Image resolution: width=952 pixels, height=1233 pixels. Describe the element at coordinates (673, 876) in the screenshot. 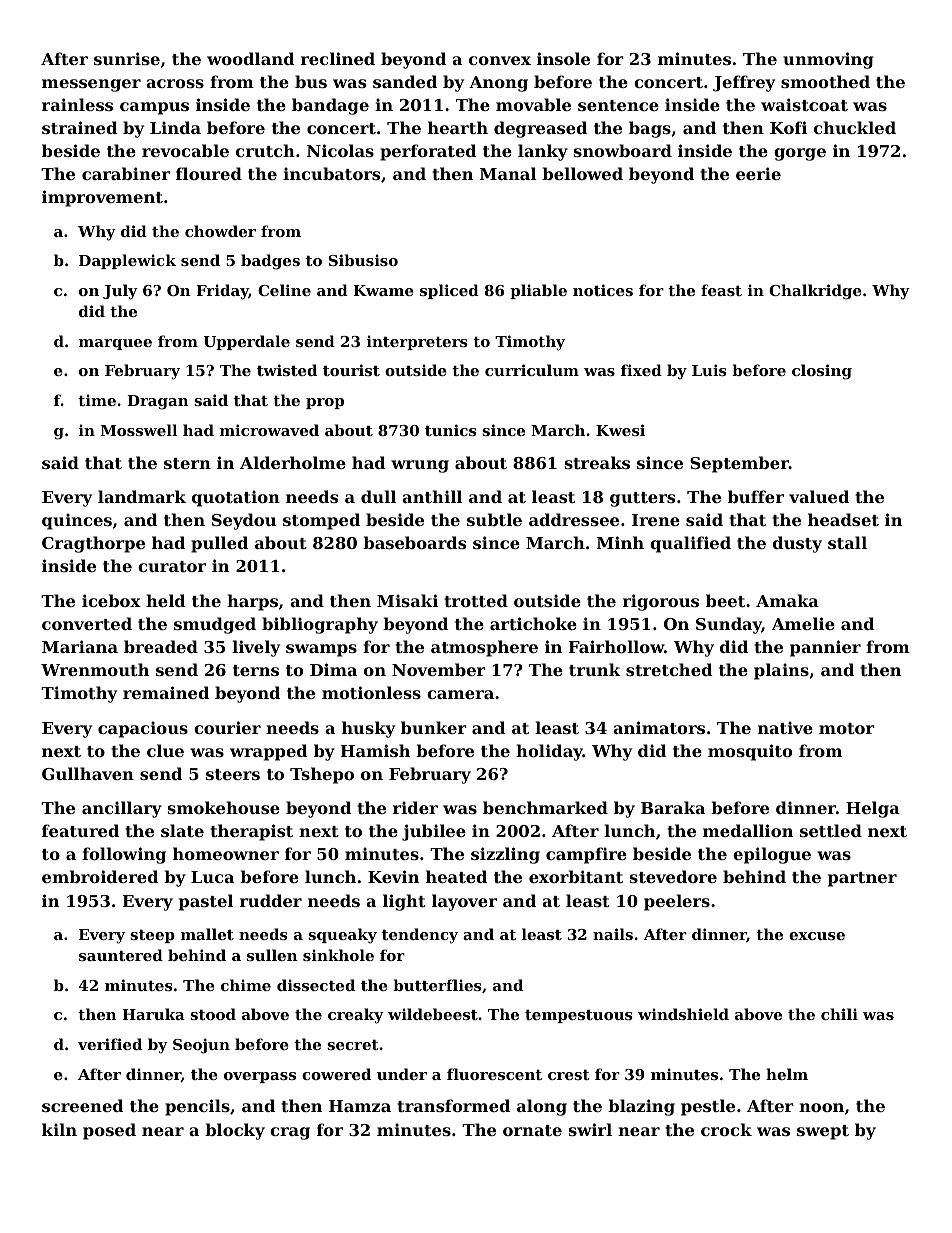

I see `stevedore` at that location.
